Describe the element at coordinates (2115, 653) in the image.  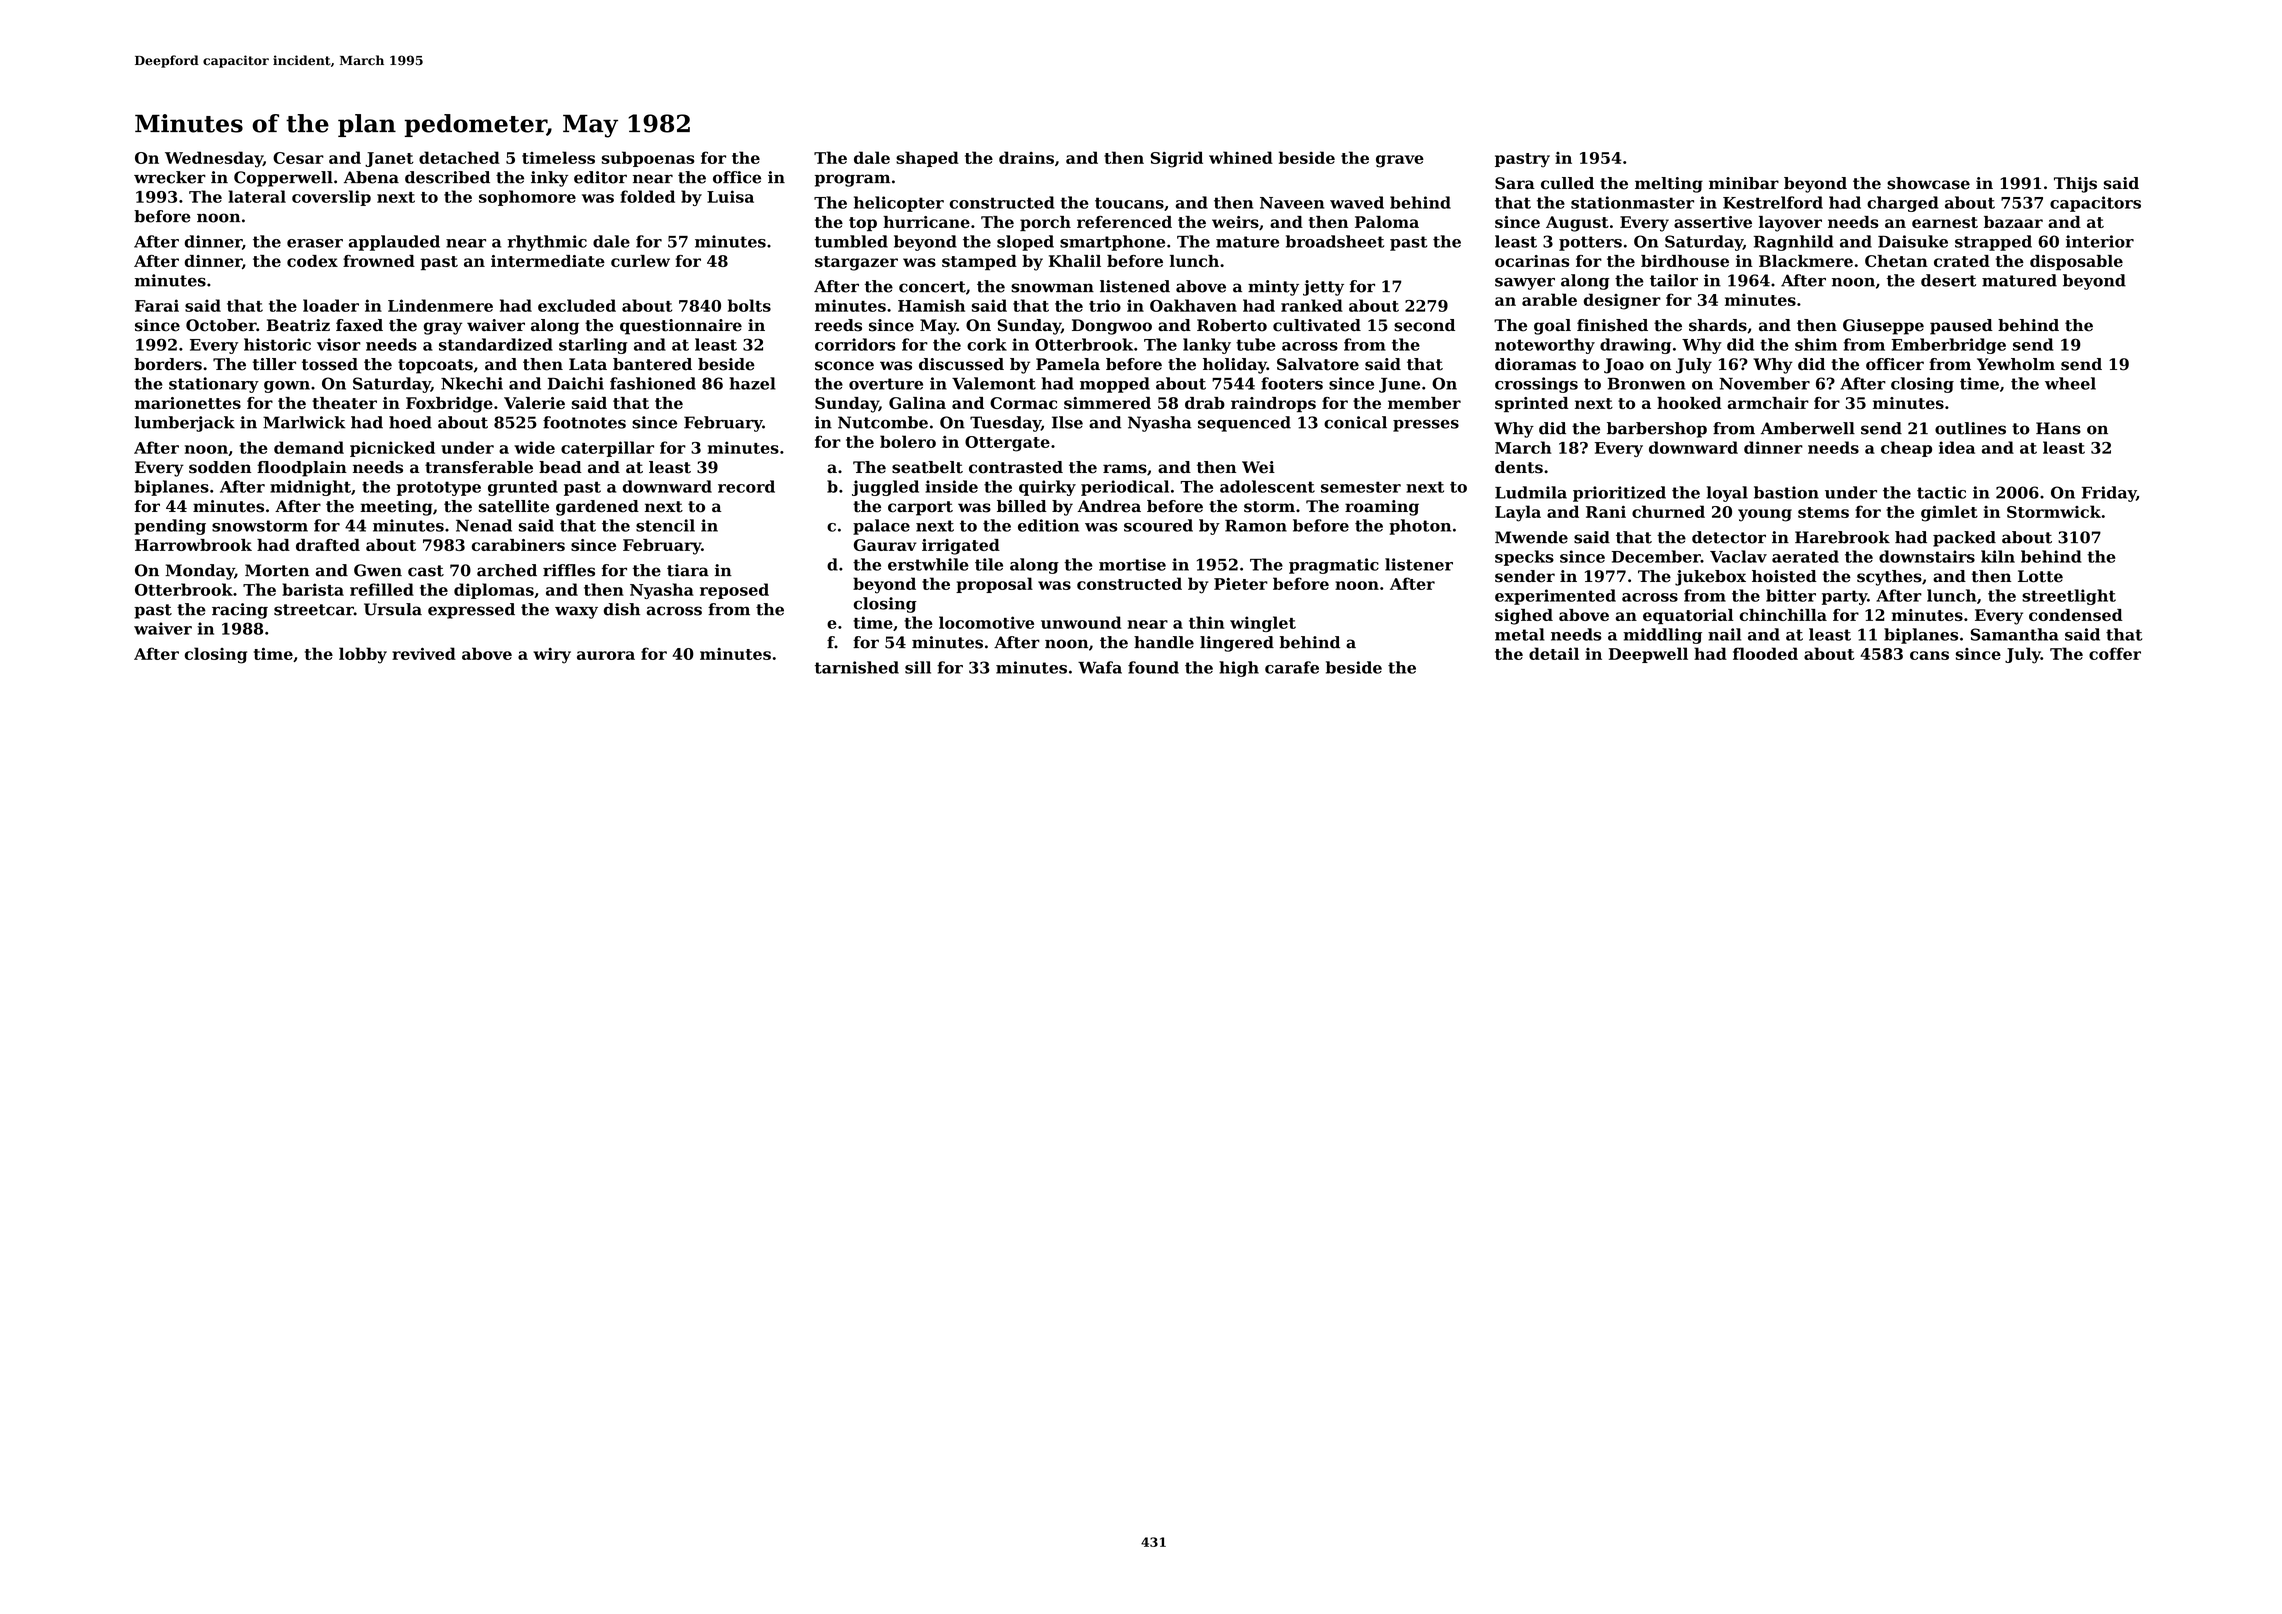
I see `coffer` at that location.
